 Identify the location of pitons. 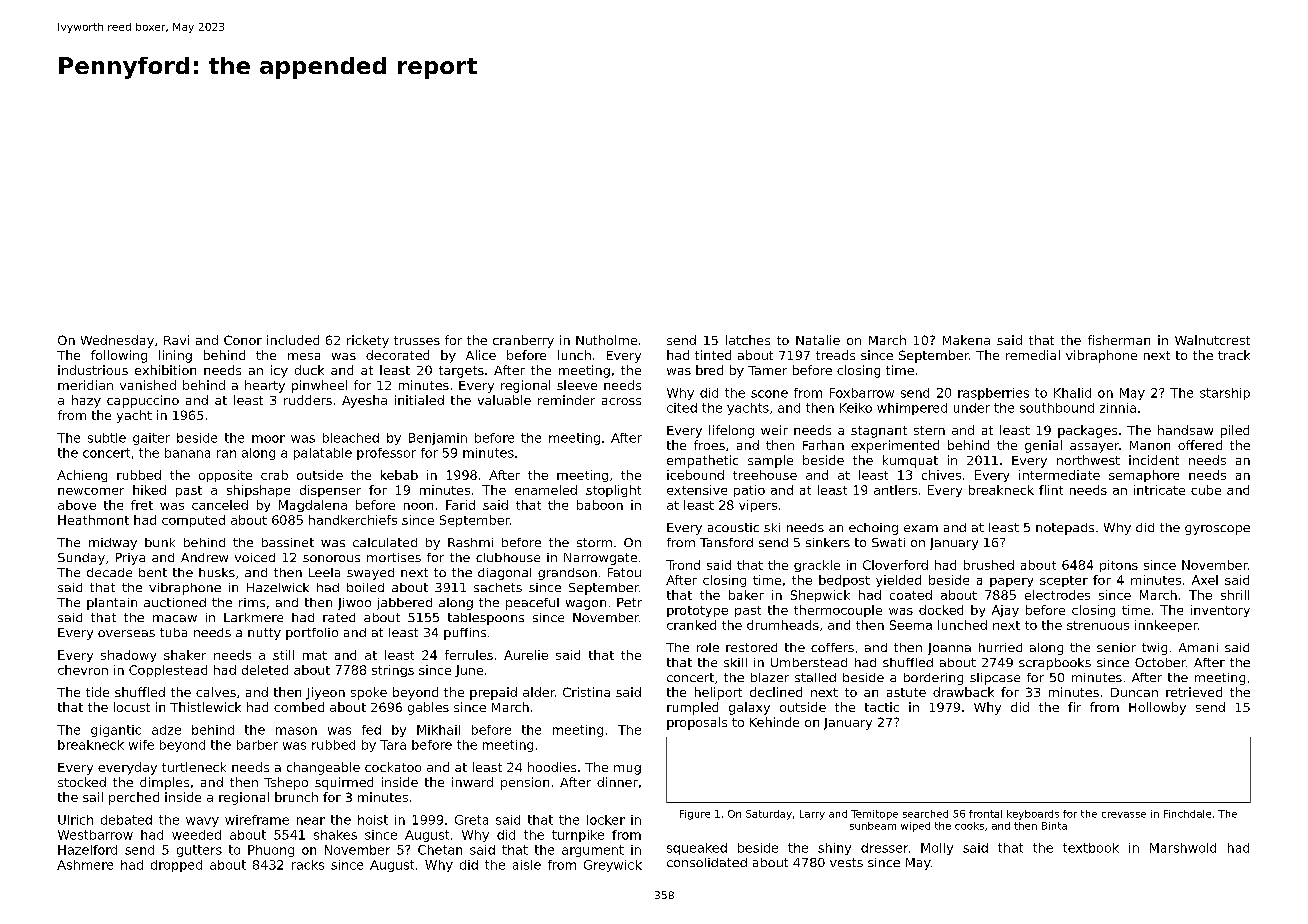
(1119, 566).
